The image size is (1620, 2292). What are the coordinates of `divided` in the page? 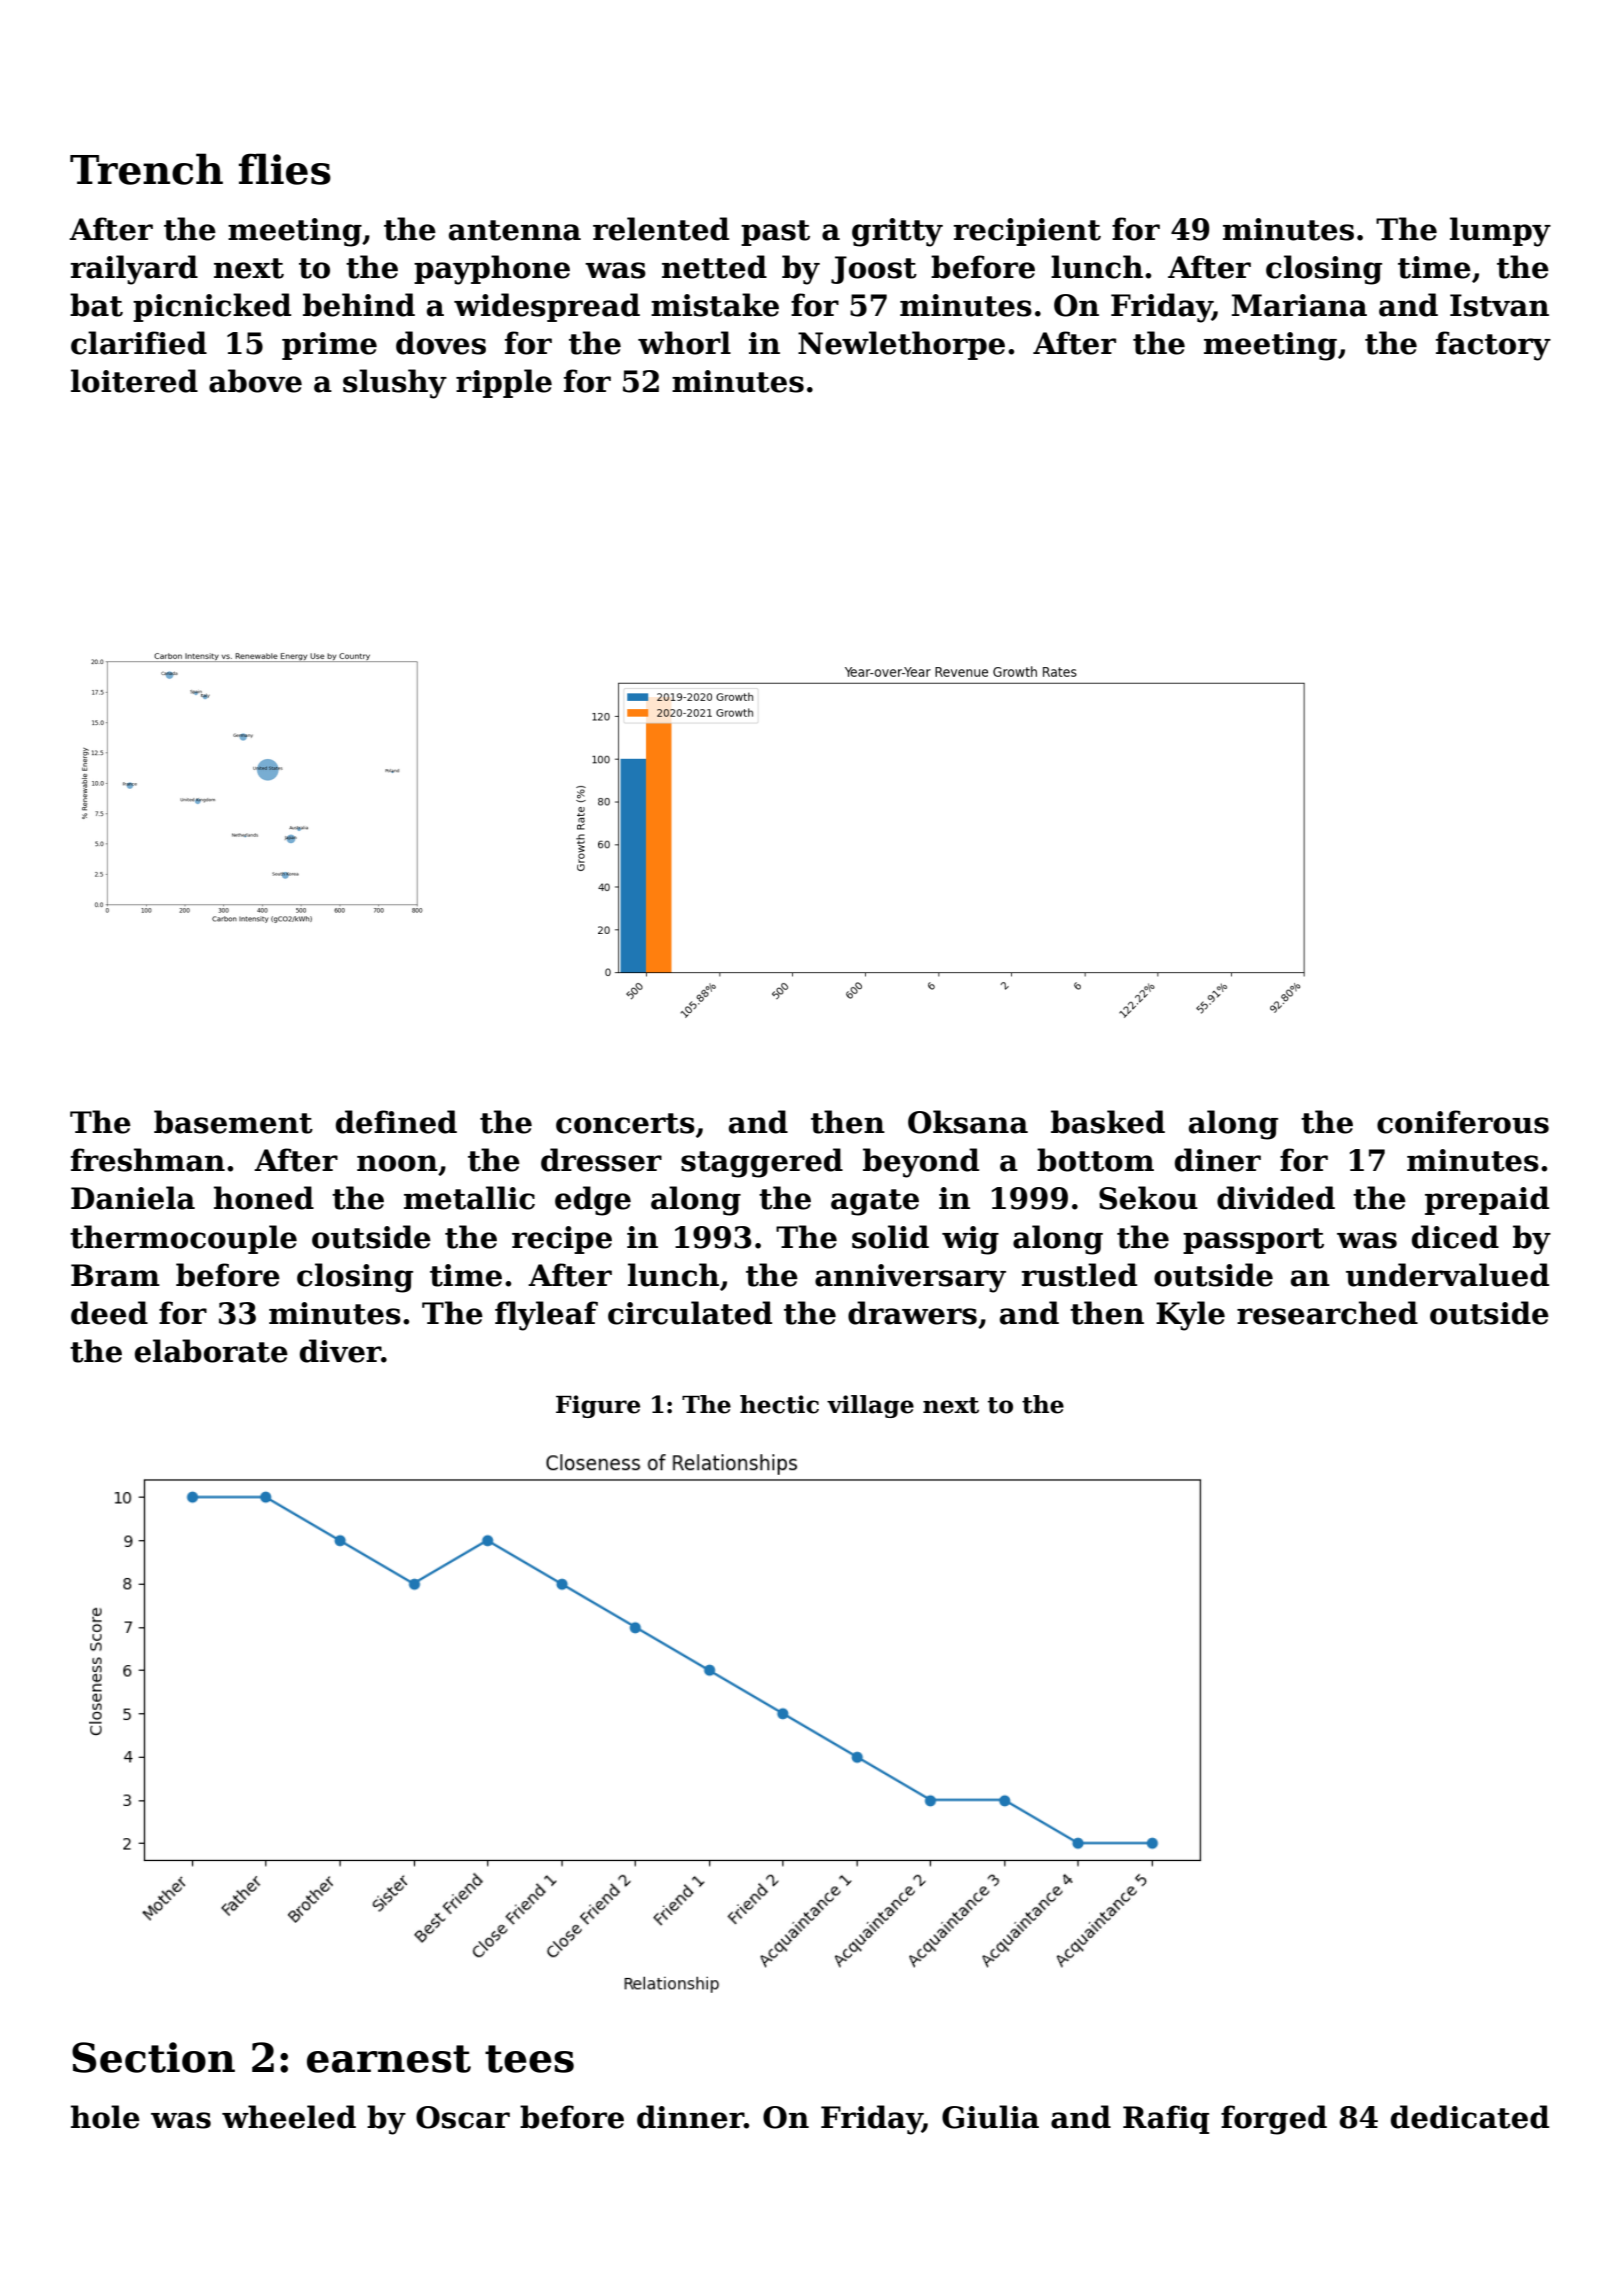 It's located at (1276, 1198).
